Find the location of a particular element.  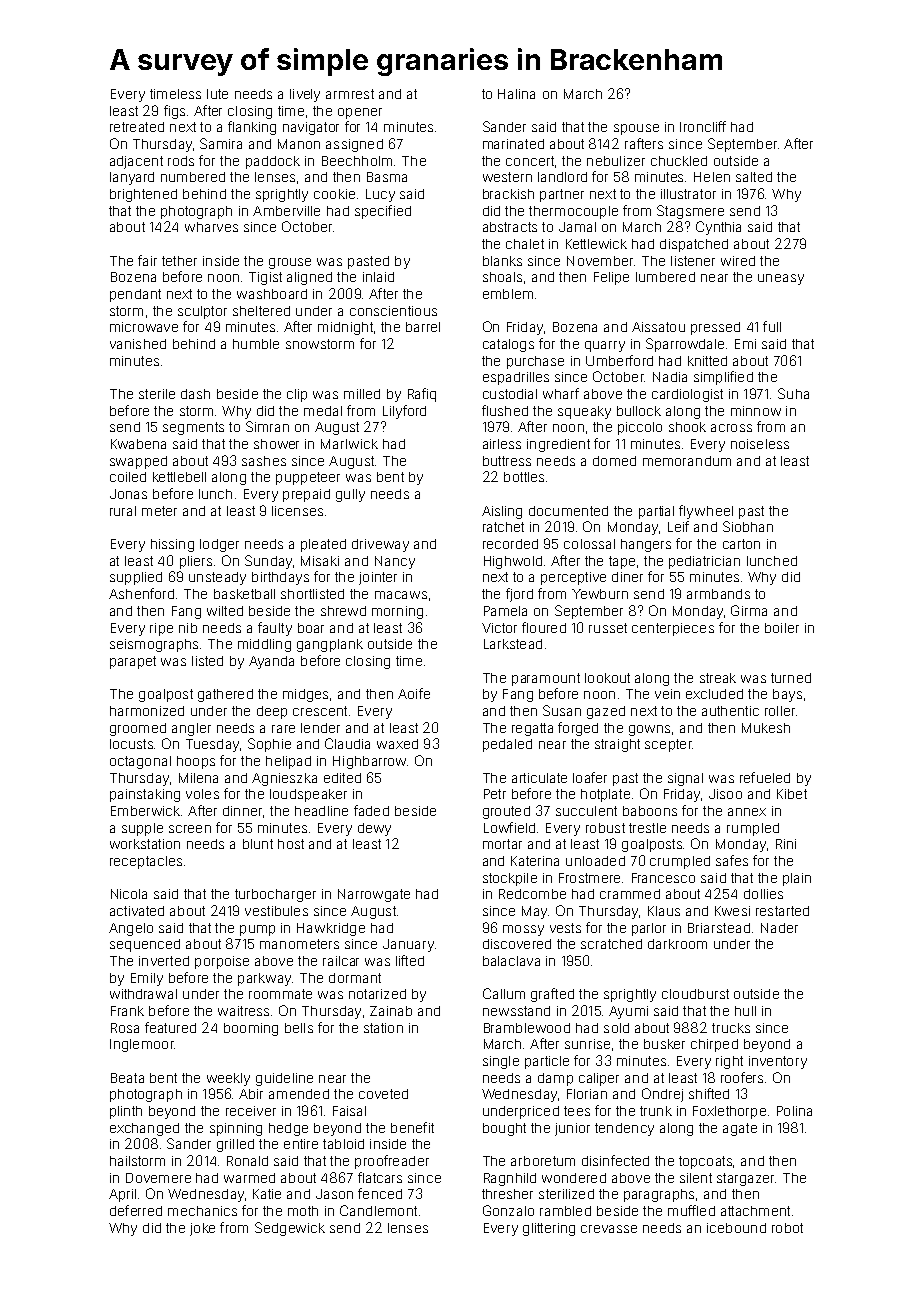

emblem is located at coordinates (508, 294).
